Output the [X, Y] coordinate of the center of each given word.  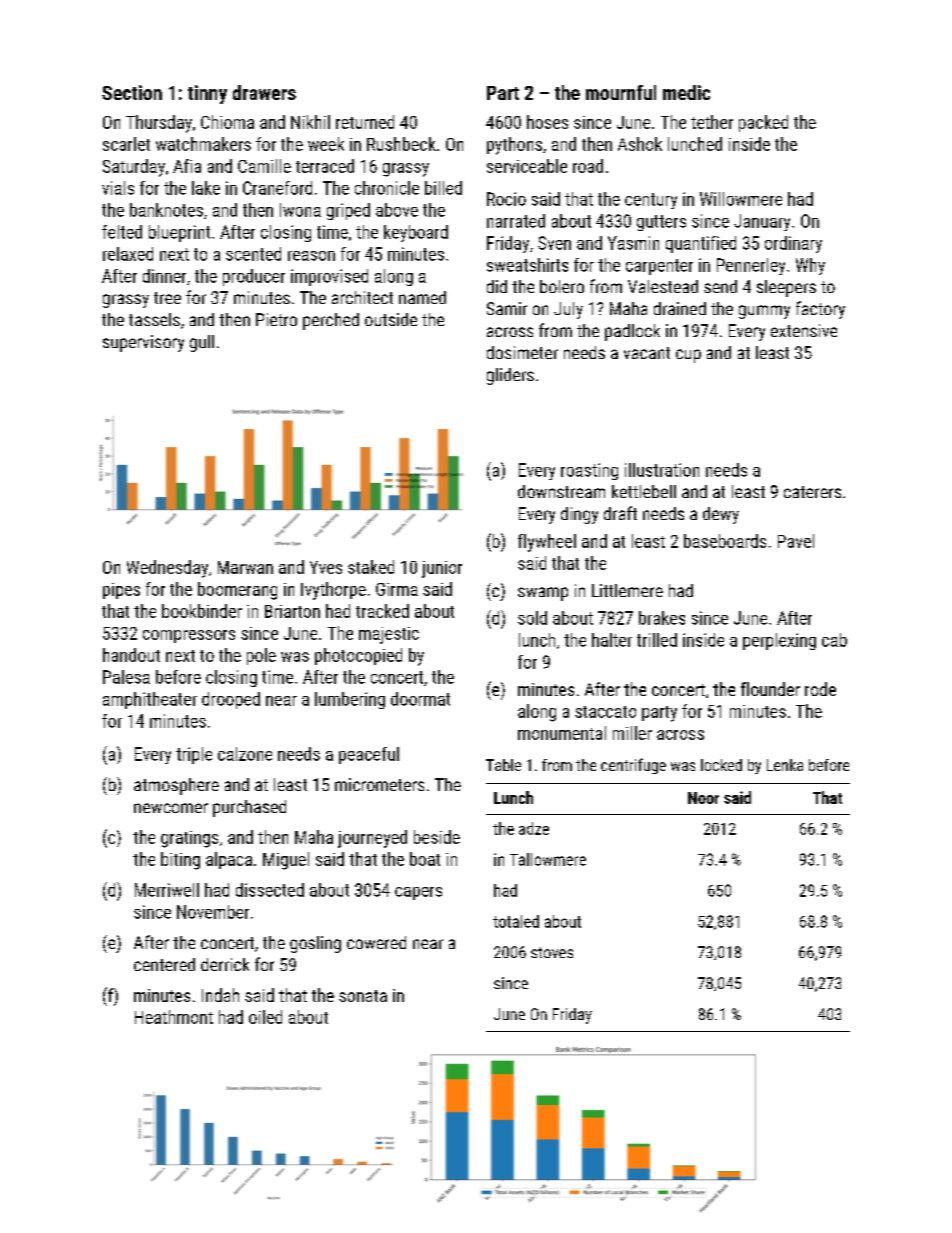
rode [820, 689]
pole [261, 656]
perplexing [779, 641]
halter [612, 640]
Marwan [245, 567]
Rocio [506, 199]
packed [763, 123]
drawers [264, 92]
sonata [363, 996]
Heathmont [174, 1017]
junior [442, 569]
